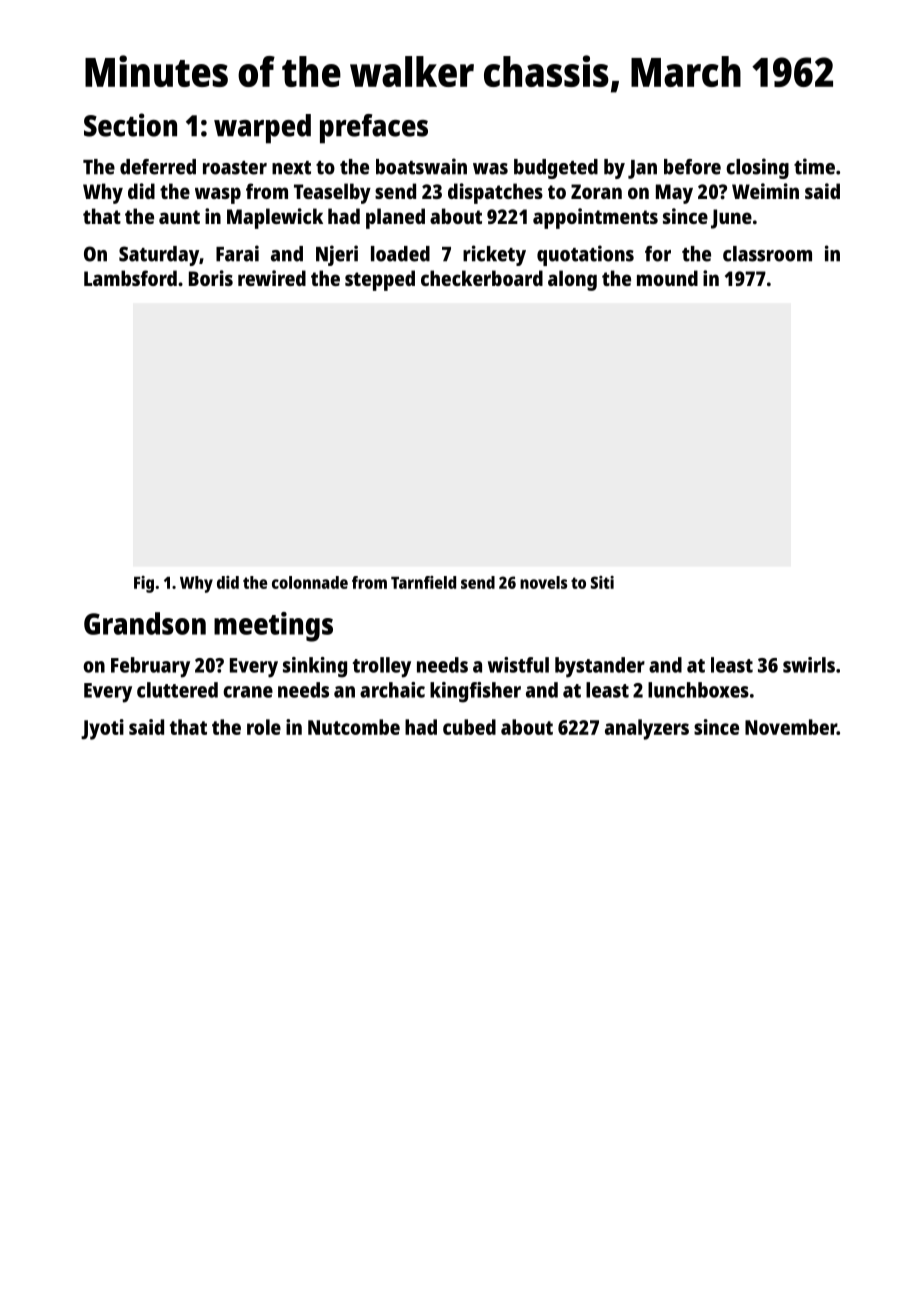 This screenshot has width=924, height=1308. I want to click on swirls, so click(809, 665).
